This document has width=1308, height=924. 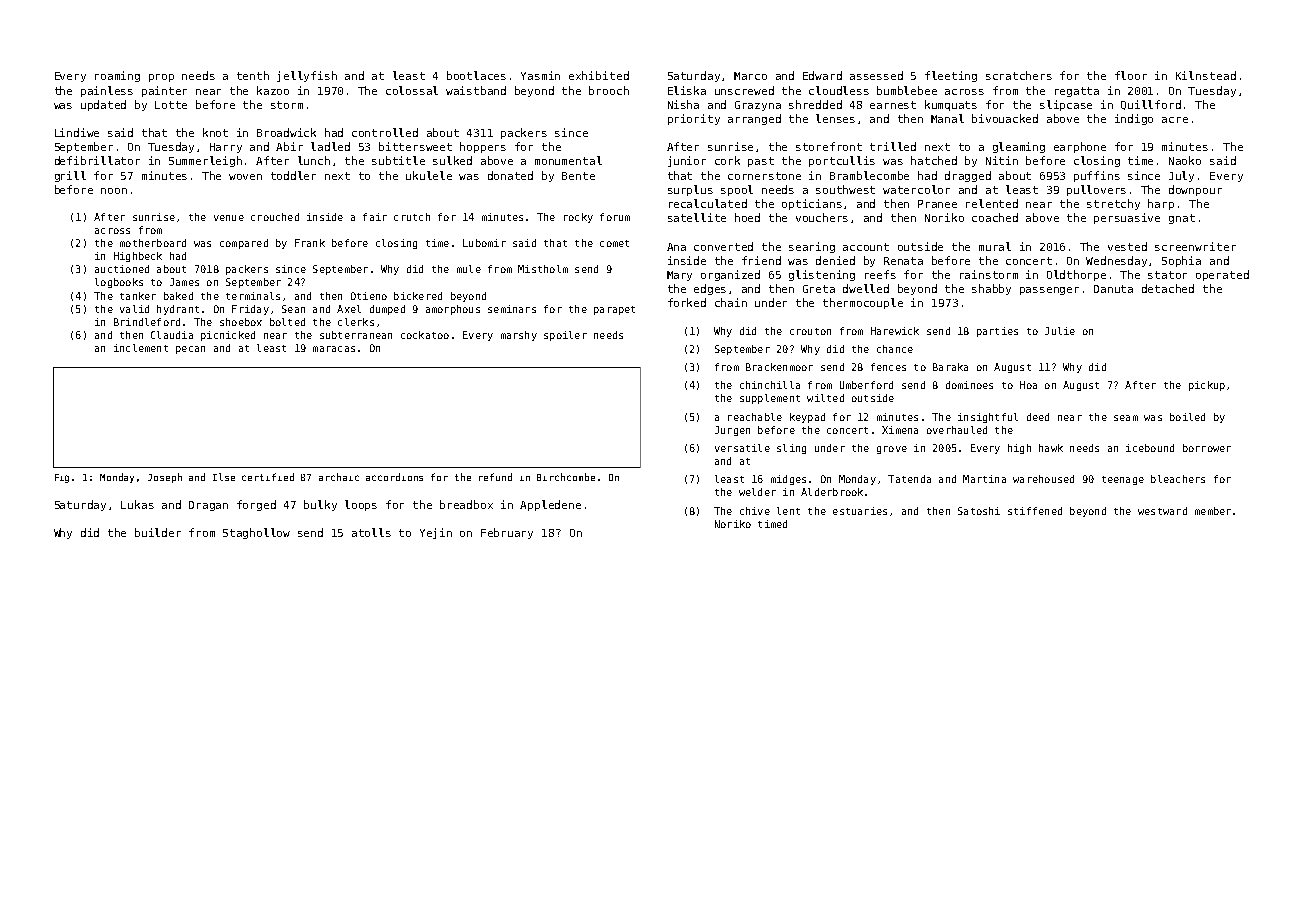 I want to click on member, so click(x=1213, y=511).
